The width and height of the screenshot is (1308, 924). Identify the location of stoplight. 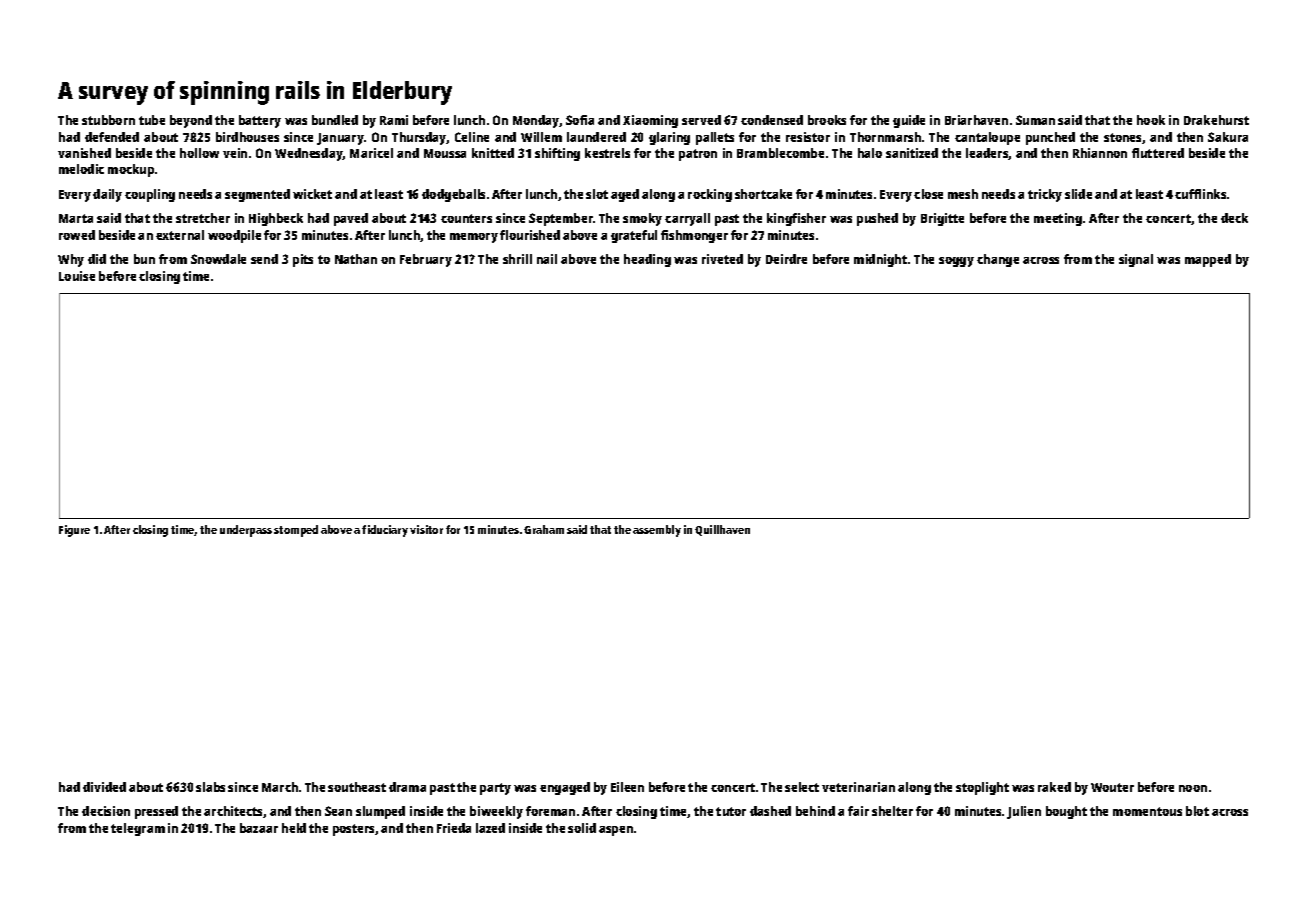
(982, 788).
